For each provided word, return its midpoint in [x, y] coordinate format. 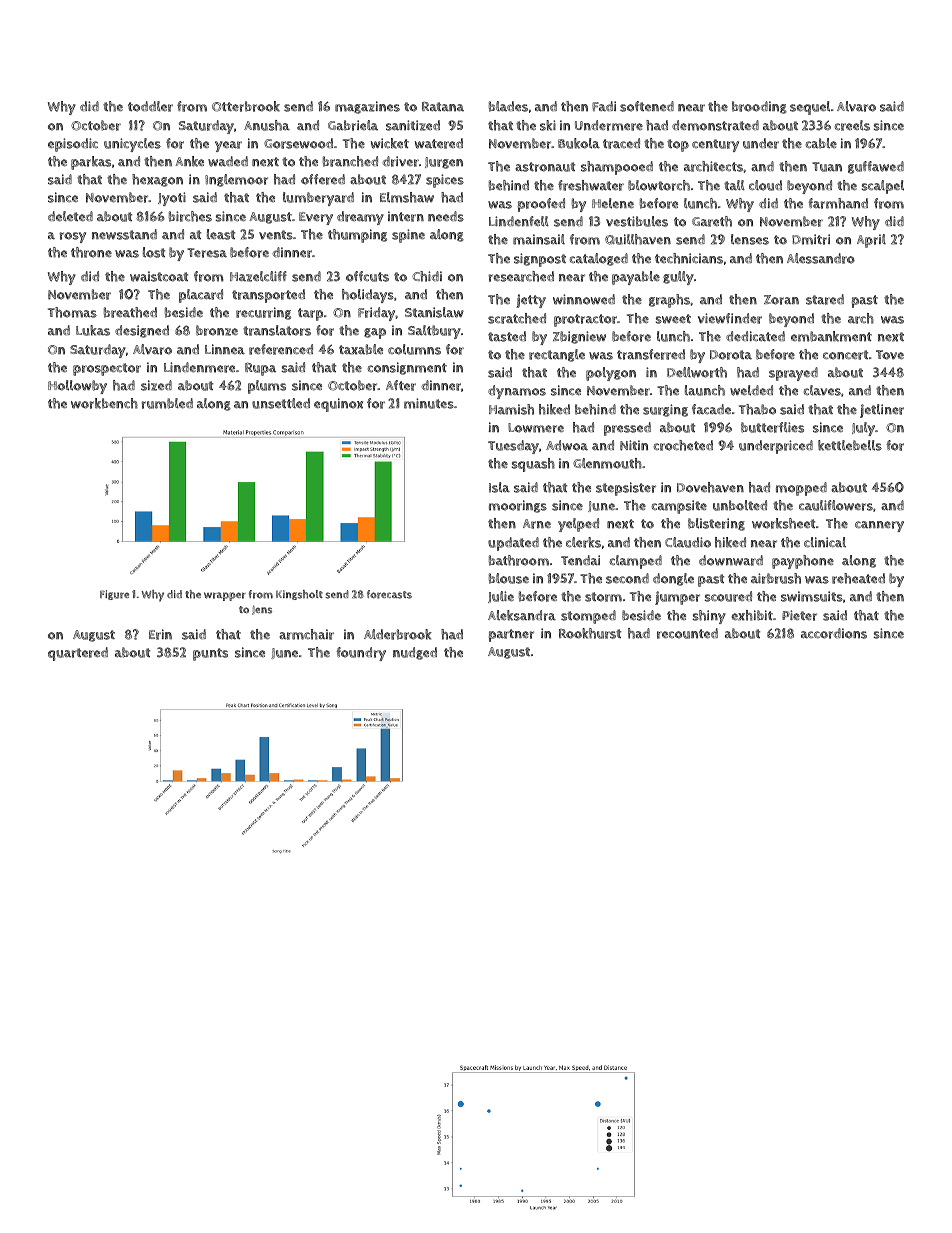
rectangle [557, 355]
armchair [306, 634]
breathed [130, 312]
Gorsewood [298, 143]
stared [825, 299]
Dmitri [811, 239]
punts [210, 654]
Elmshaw [407, 197]
